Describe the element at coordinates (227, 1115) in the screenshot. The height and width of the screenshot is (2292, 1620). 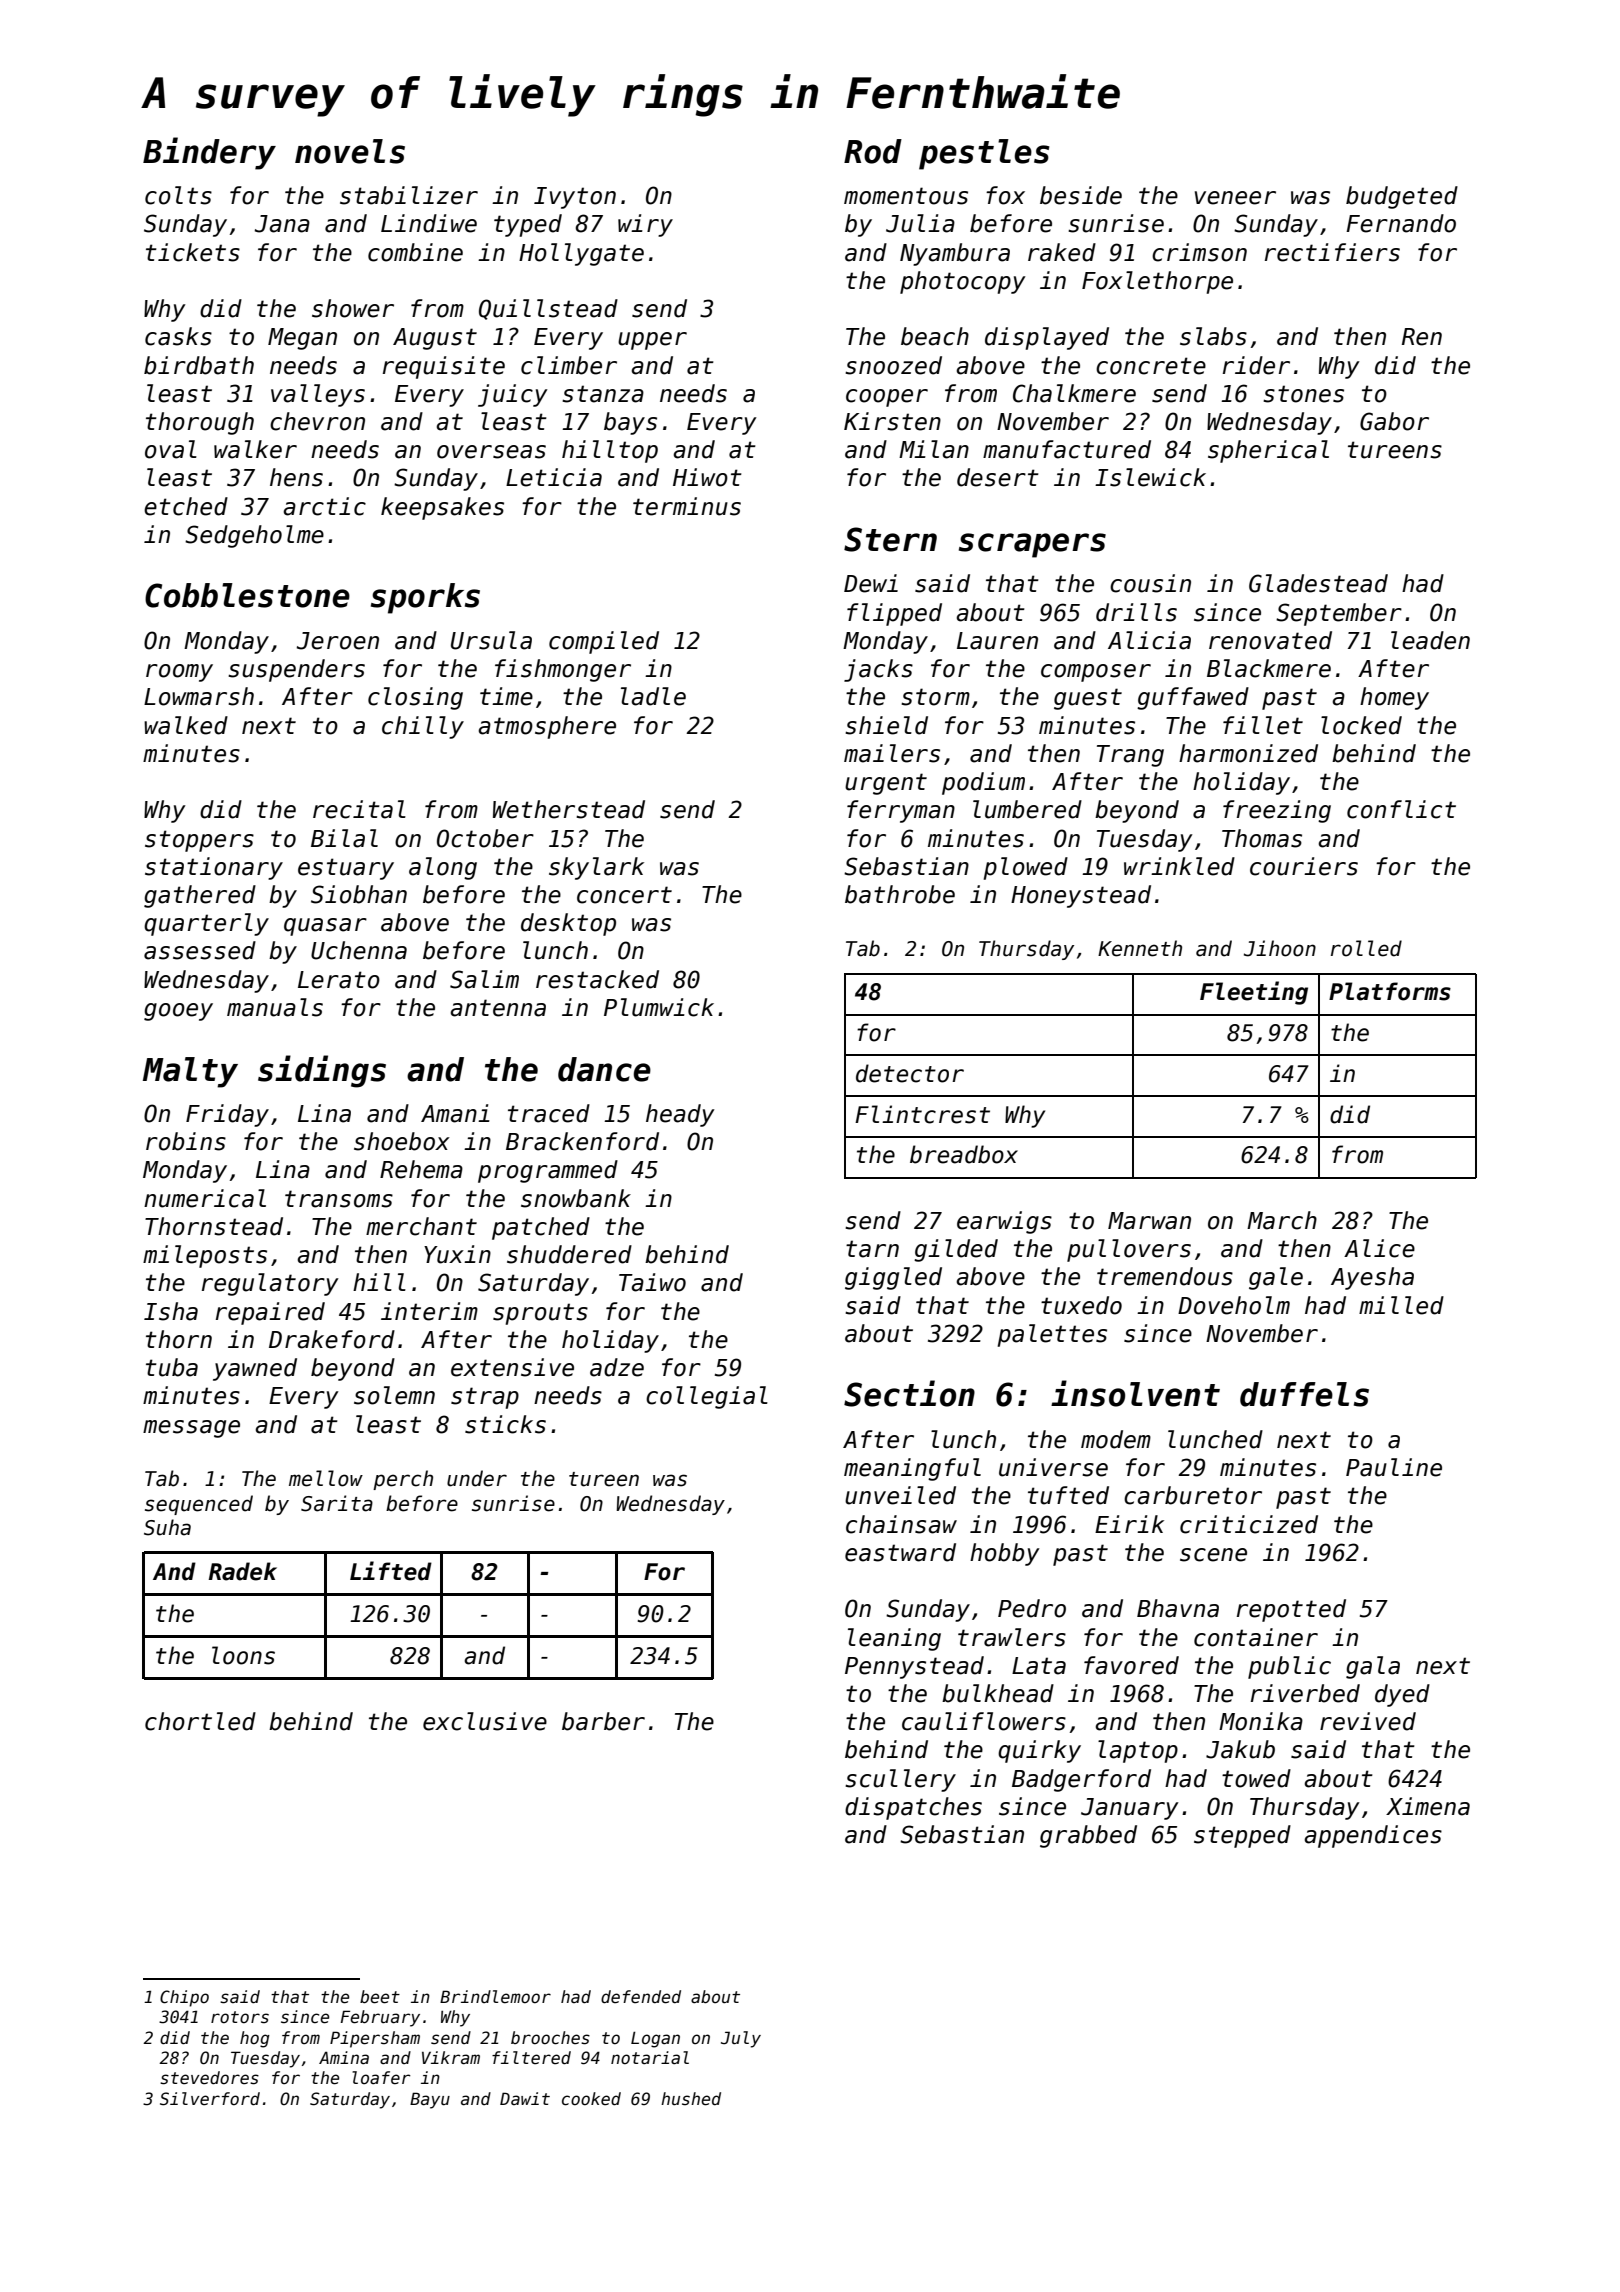
I see `Friday` at that location.
